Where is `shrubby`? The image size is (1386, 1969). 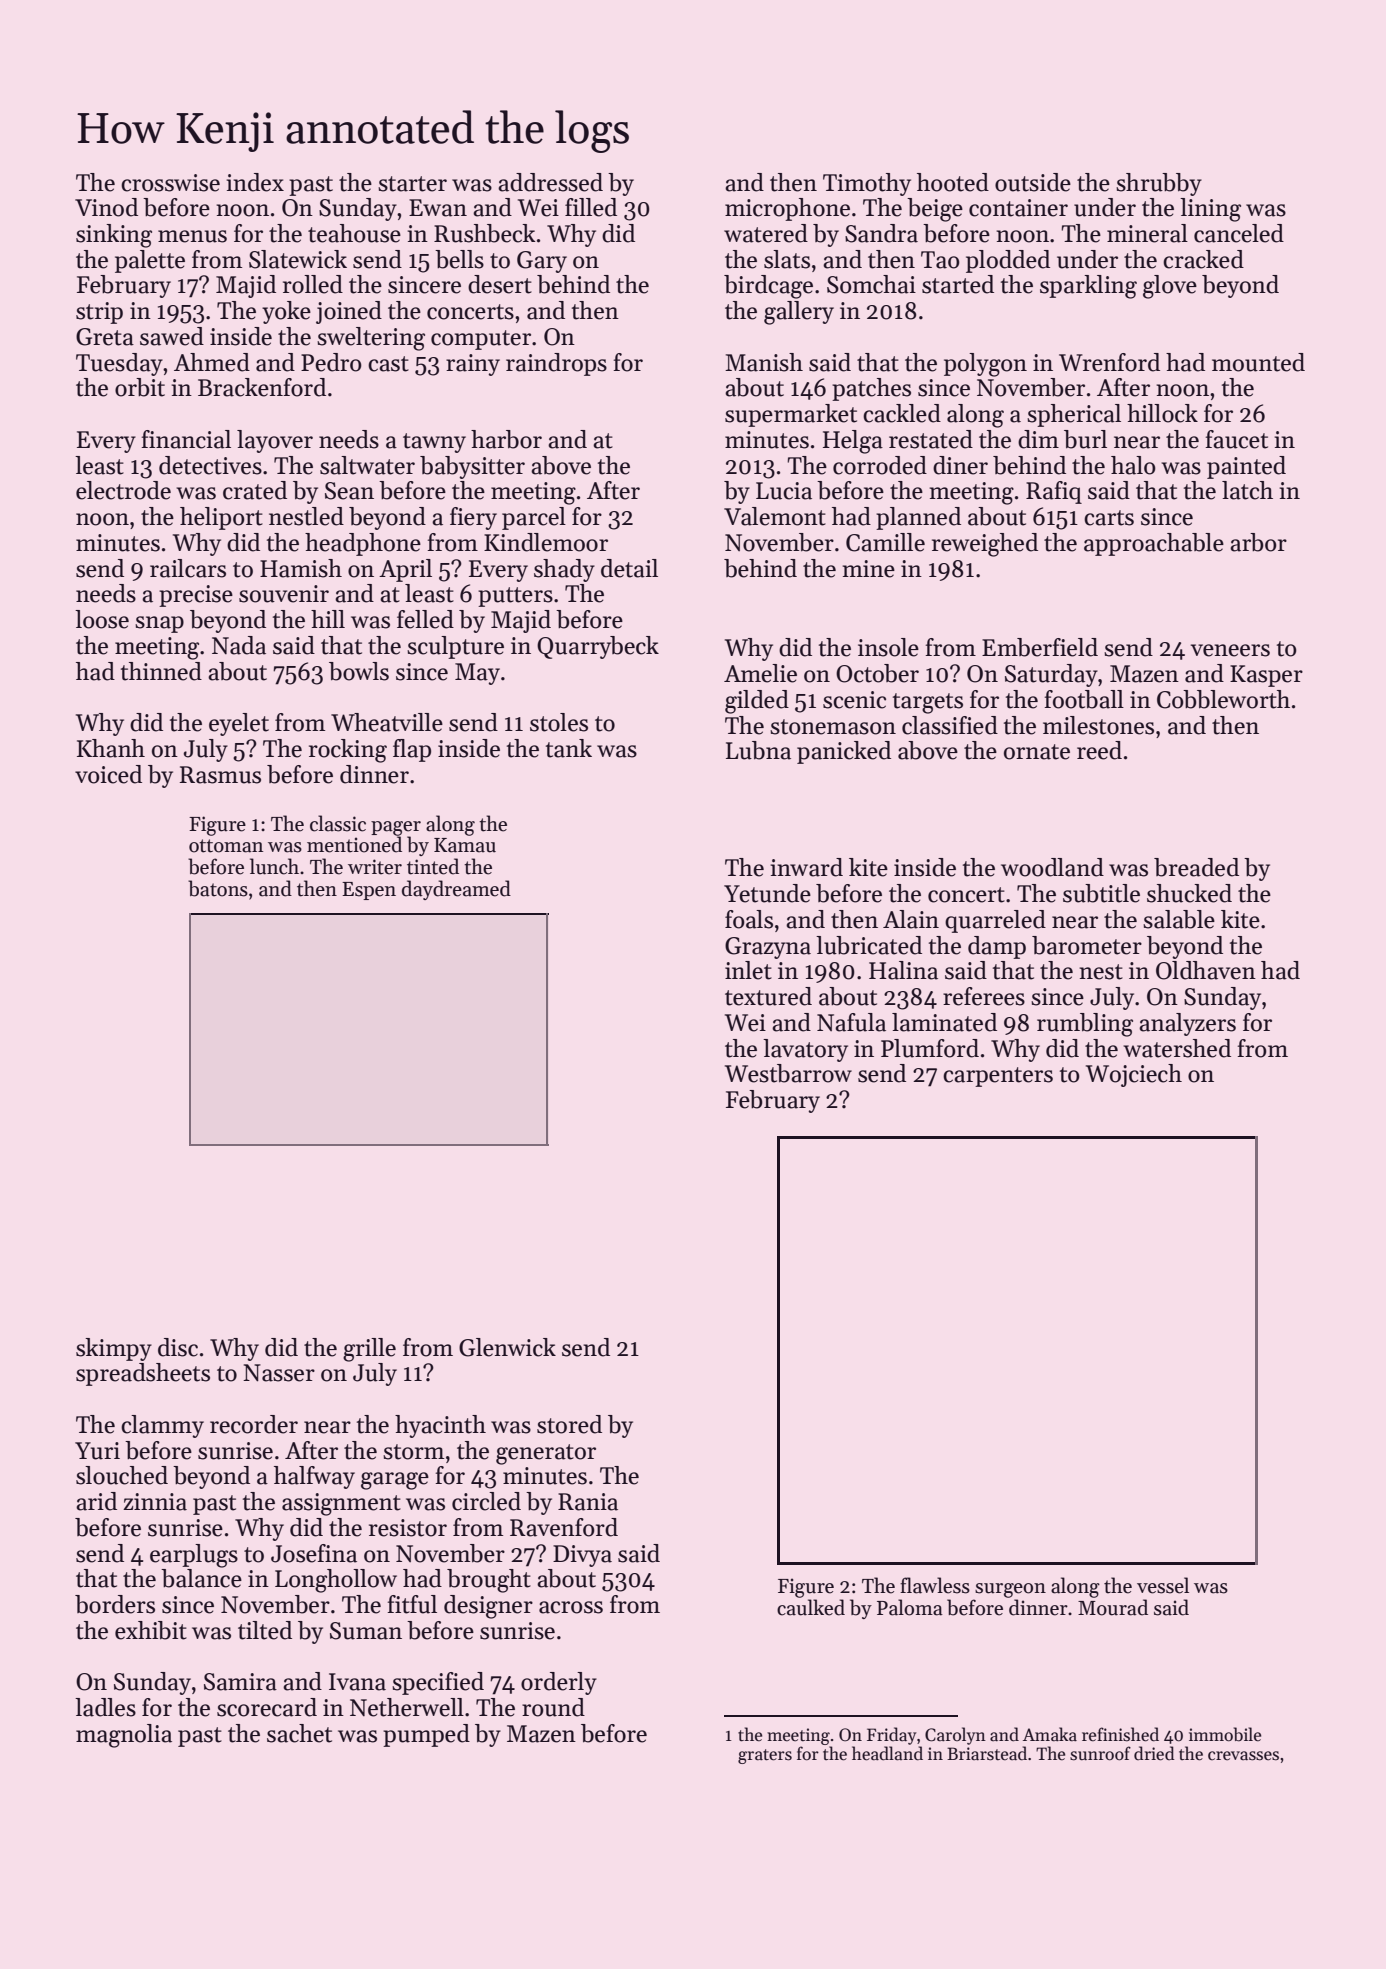 shrubby is located at coordinates (1159, 184).
